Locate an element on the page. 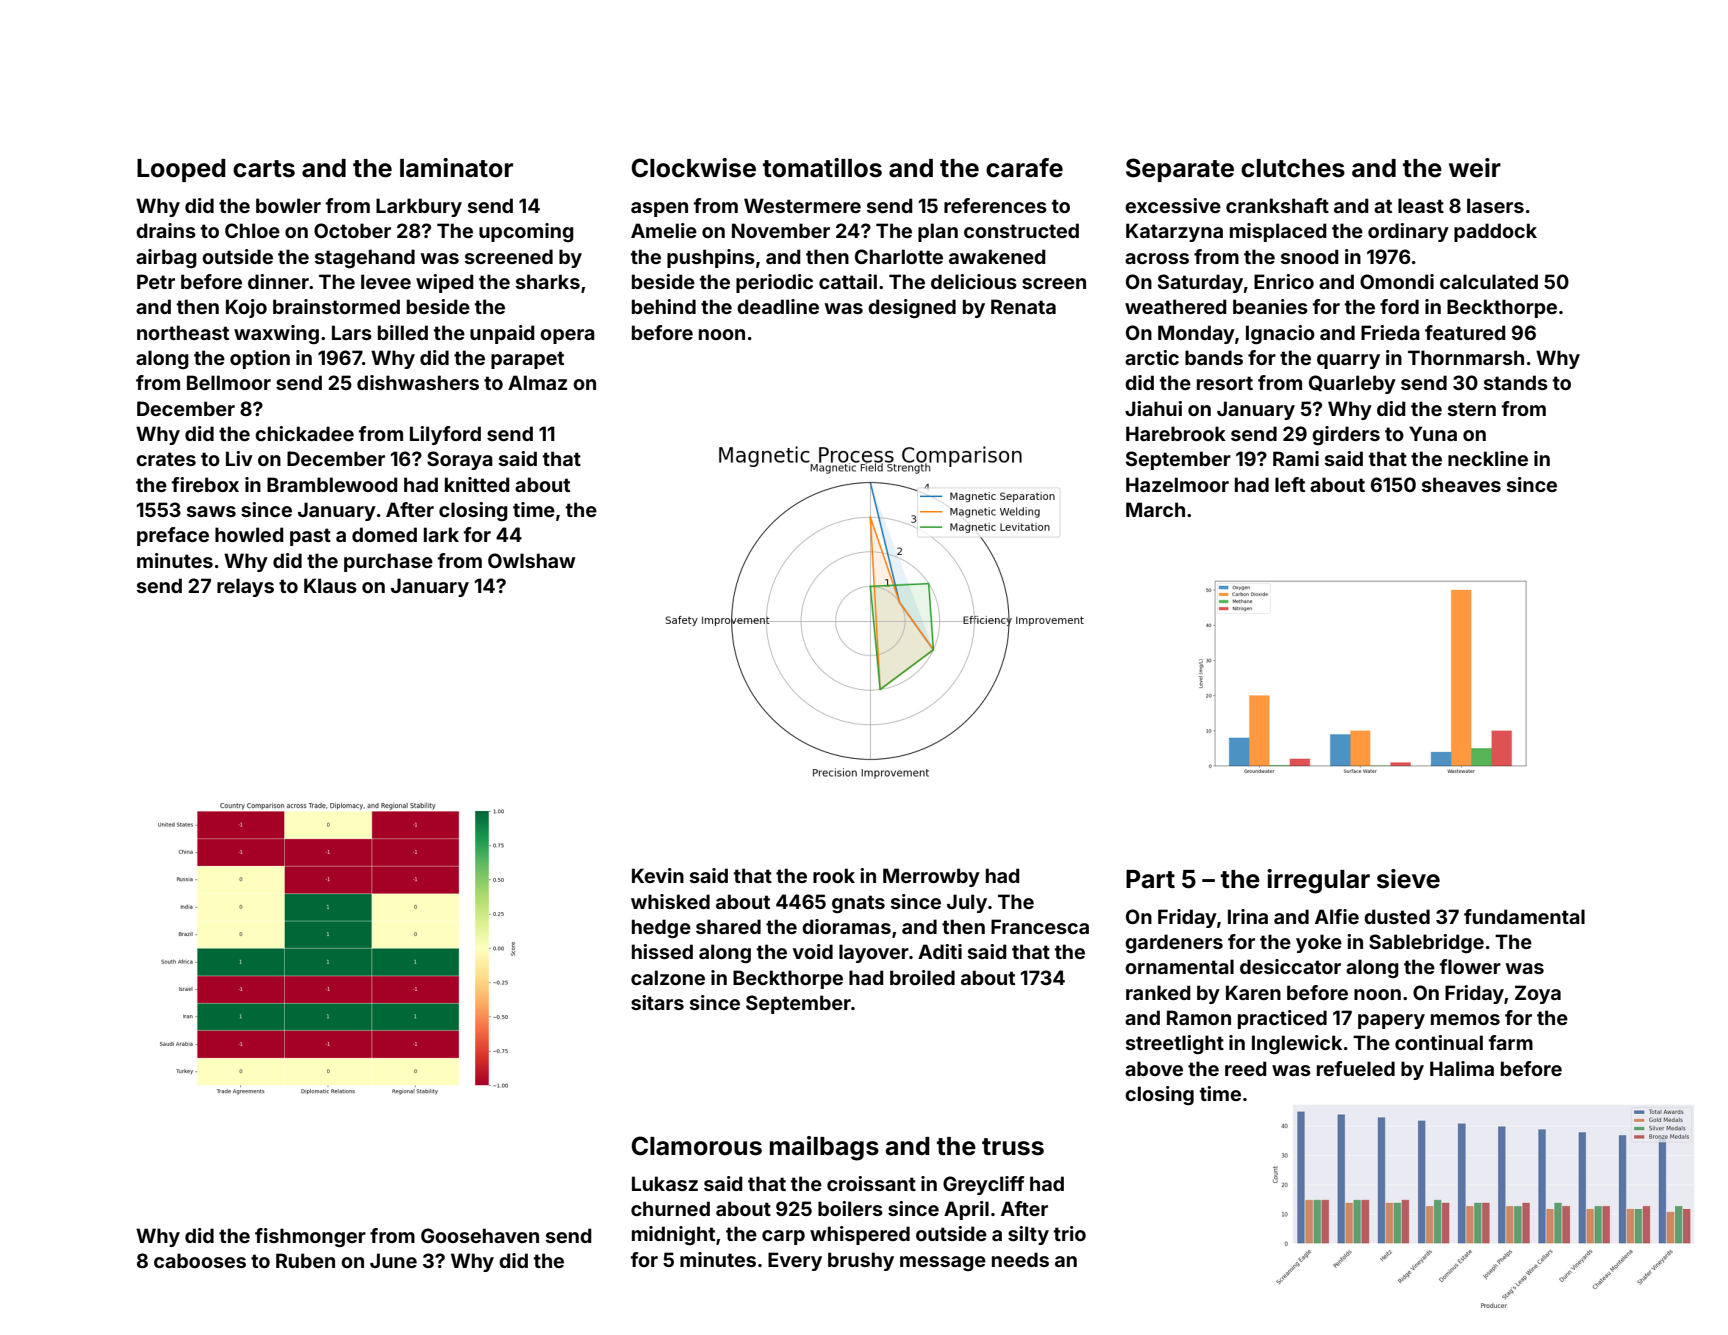 The height and width of the page is (1335, 1728). clutches is located at coordinates (1293, 168).
